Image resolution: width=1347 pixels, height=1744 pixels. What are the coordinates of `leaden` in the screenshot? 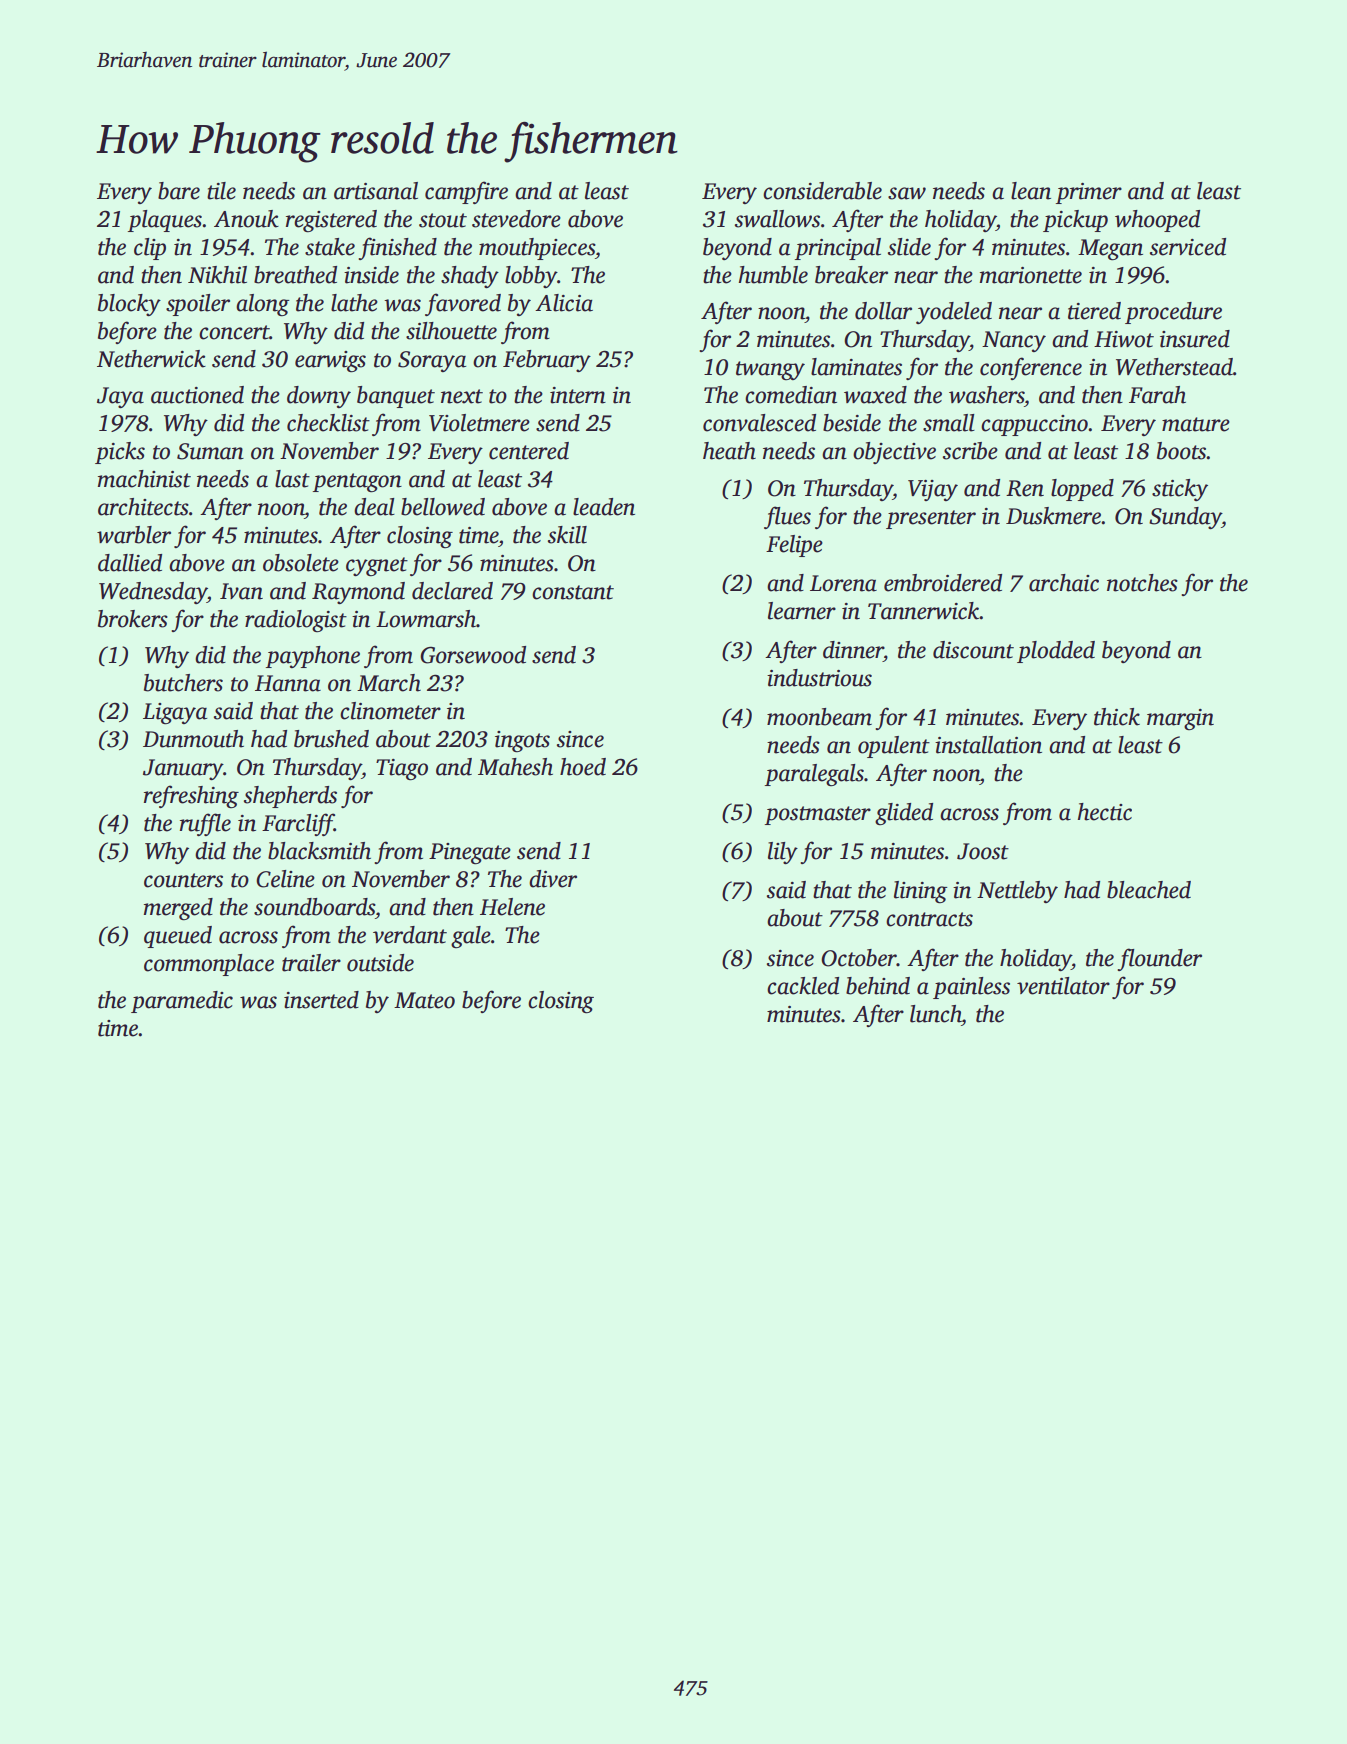 It's located at (604, 507).
